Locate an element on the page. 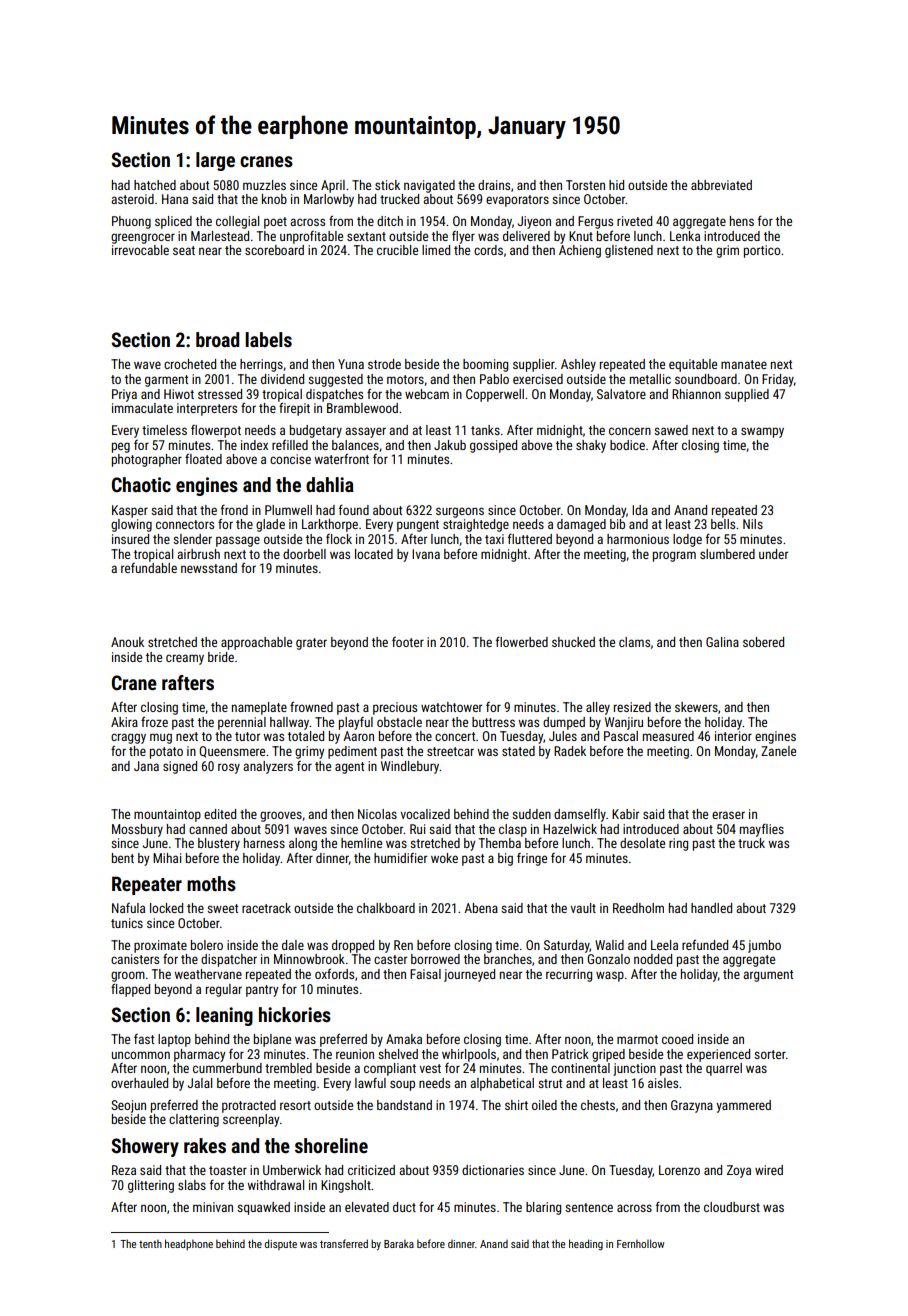 This image has height=1316, width=908. cooed is located at coordinates (677, 1039).
